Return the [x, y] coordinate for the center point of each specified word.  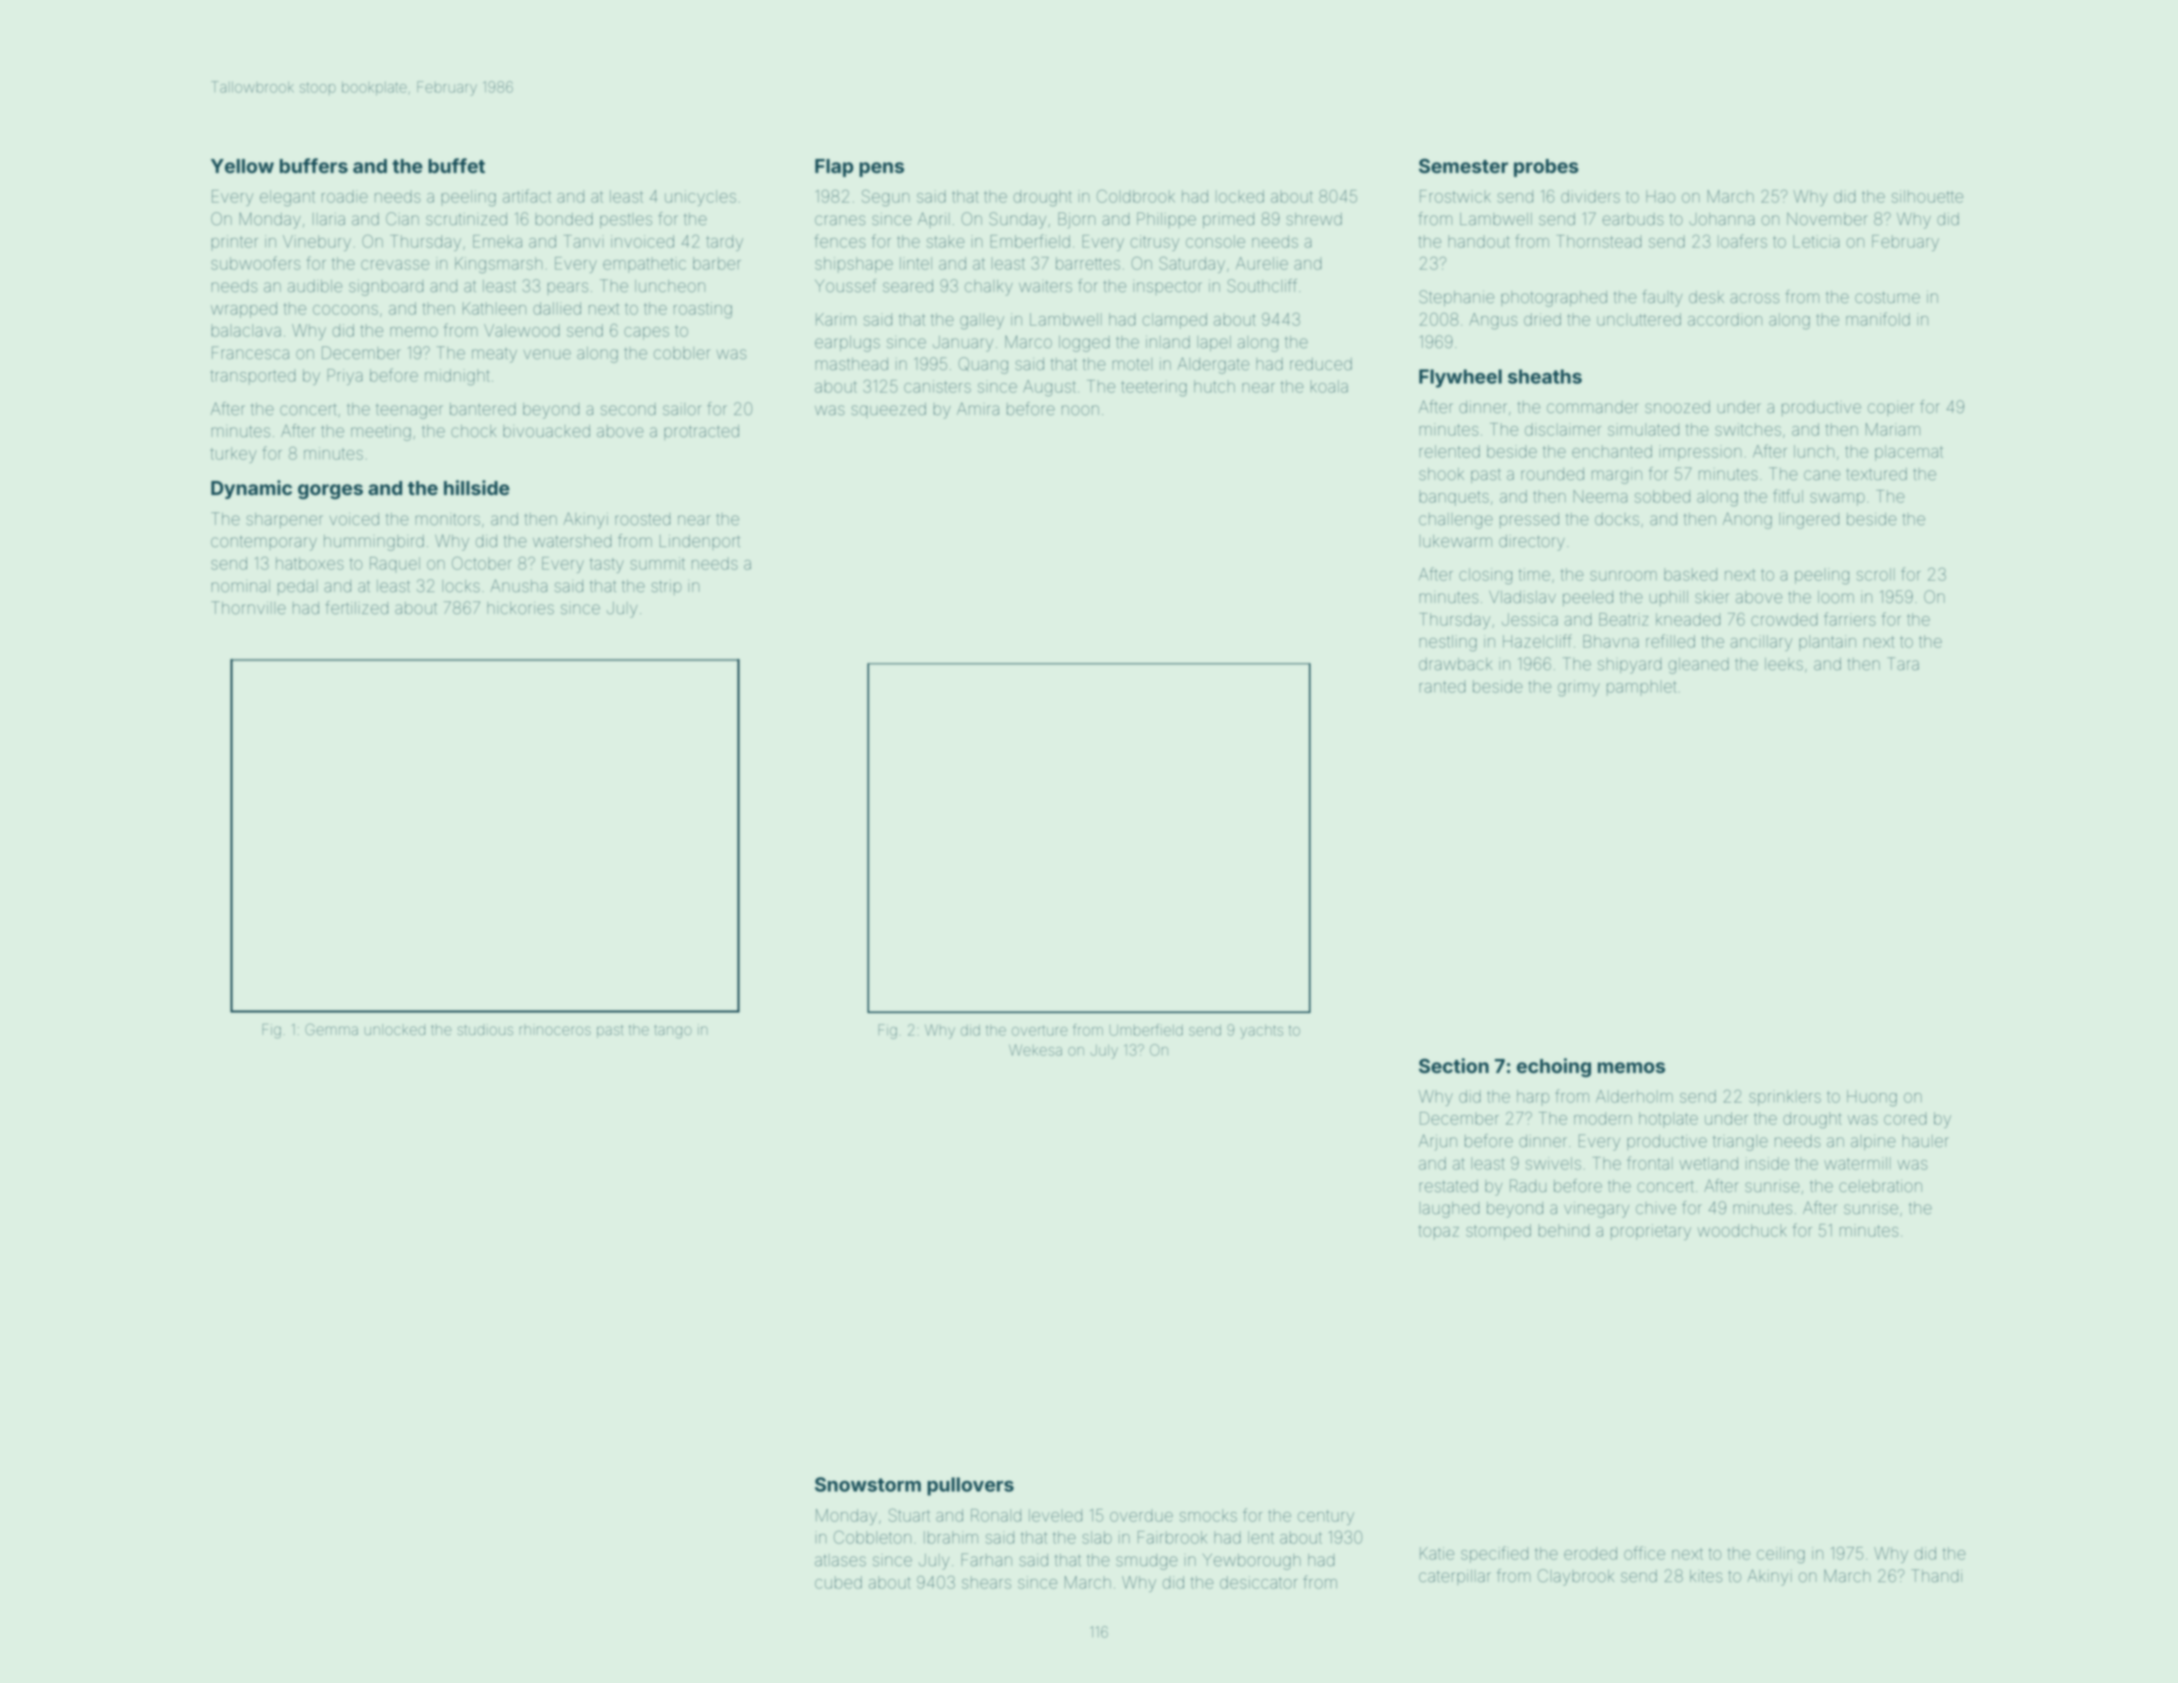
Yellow [242, 166]
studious [485, 1029]
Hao [1660, 196]
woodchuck [1742, 1230]
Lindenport [700, 542]
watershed [572, 541]
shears [986, 1582]
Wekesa [1035, 1050]
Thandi [1936, 1575]
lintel [916, 263]
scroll [1876, 574]
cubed [838, 1582]
